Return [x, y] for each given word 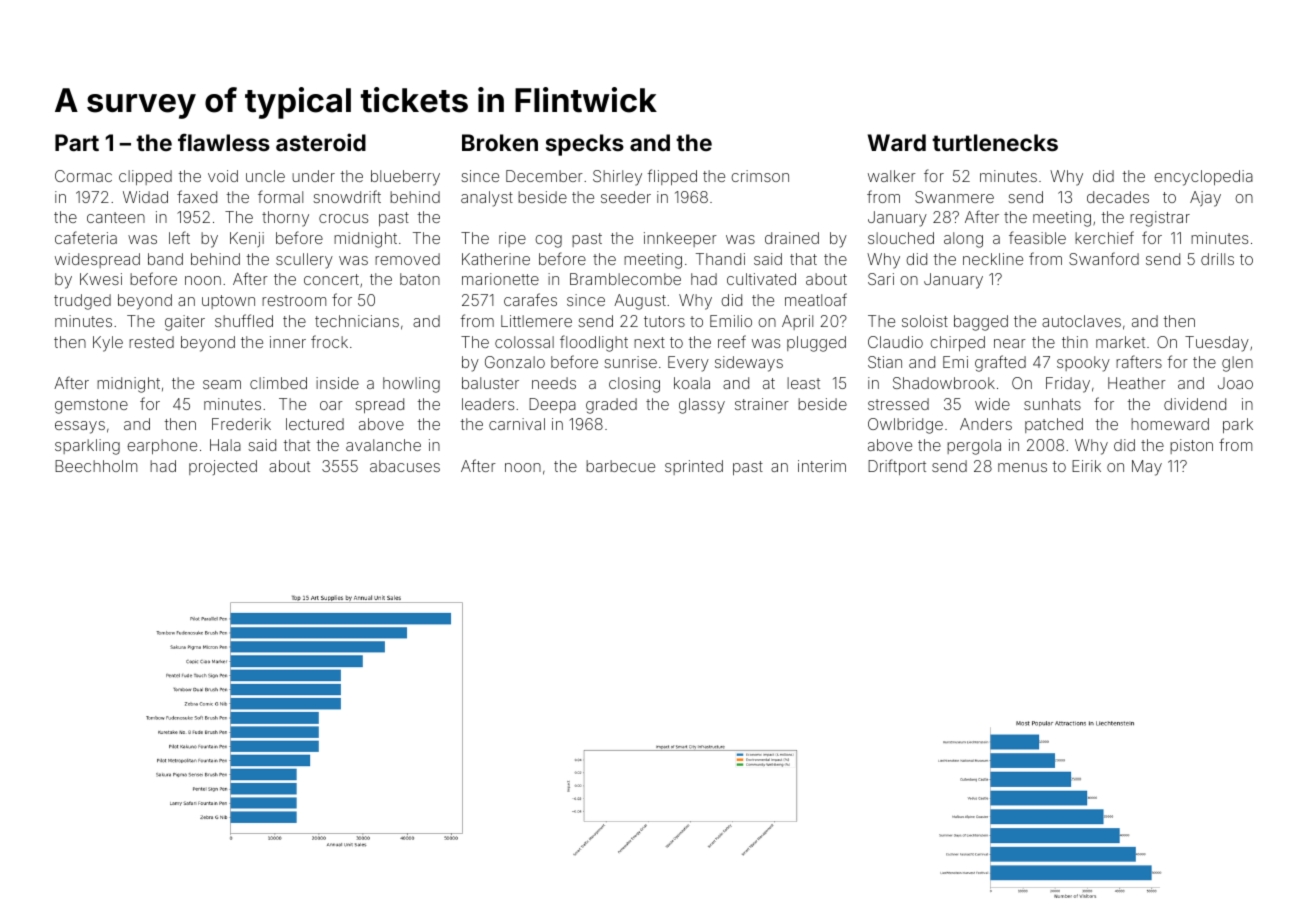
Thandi [720, 259]
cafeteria [86, 237]
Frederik [241, 424]
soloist [925, 321]
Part [77, 142]
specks [585, 145]
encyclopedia [1203, 178]
